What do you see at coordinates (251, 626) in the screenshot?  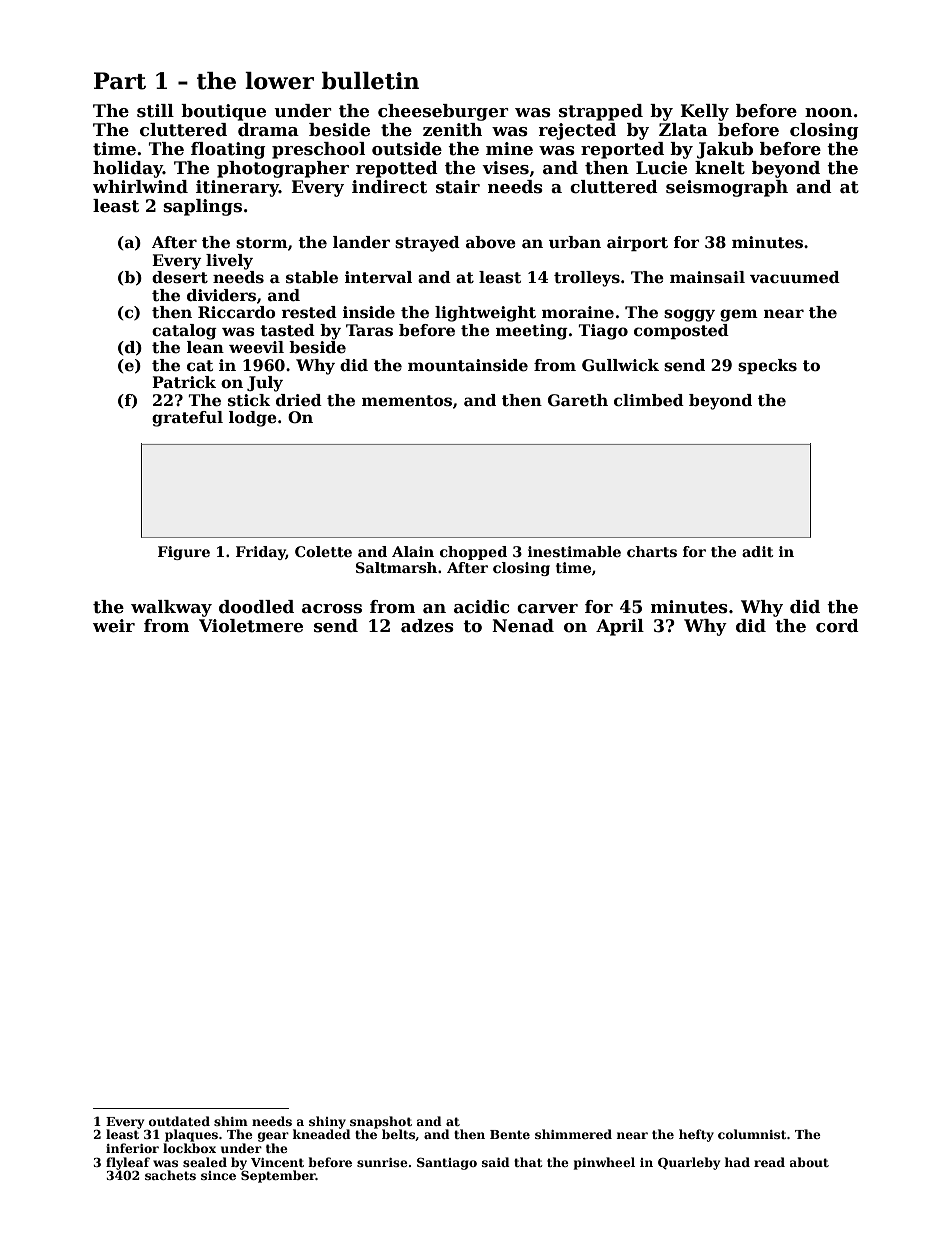 I see `Violetmere` at bounding box center [251, 626].
